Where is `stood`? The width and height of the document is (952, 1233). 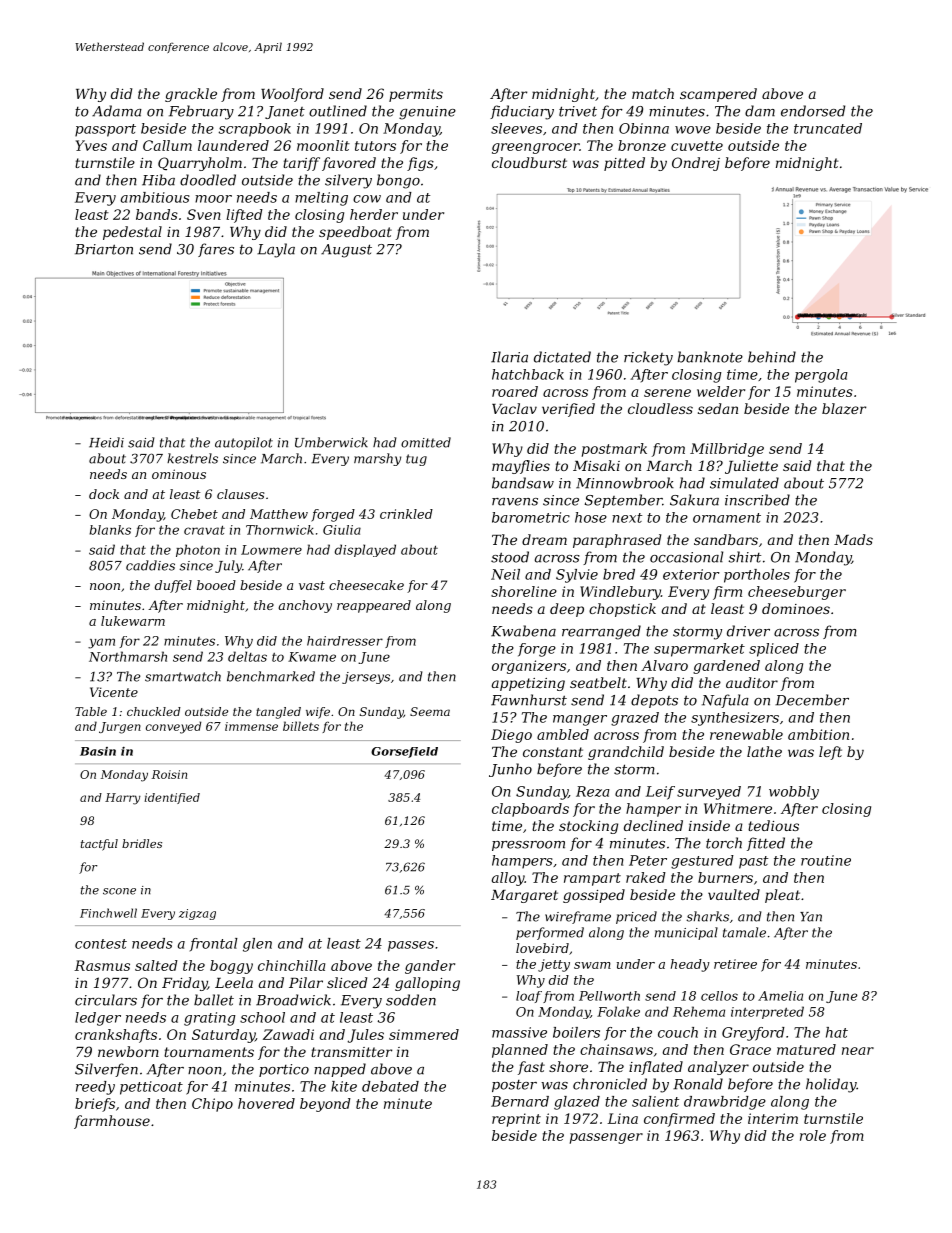 stood is located at coordinates (510, 557).
